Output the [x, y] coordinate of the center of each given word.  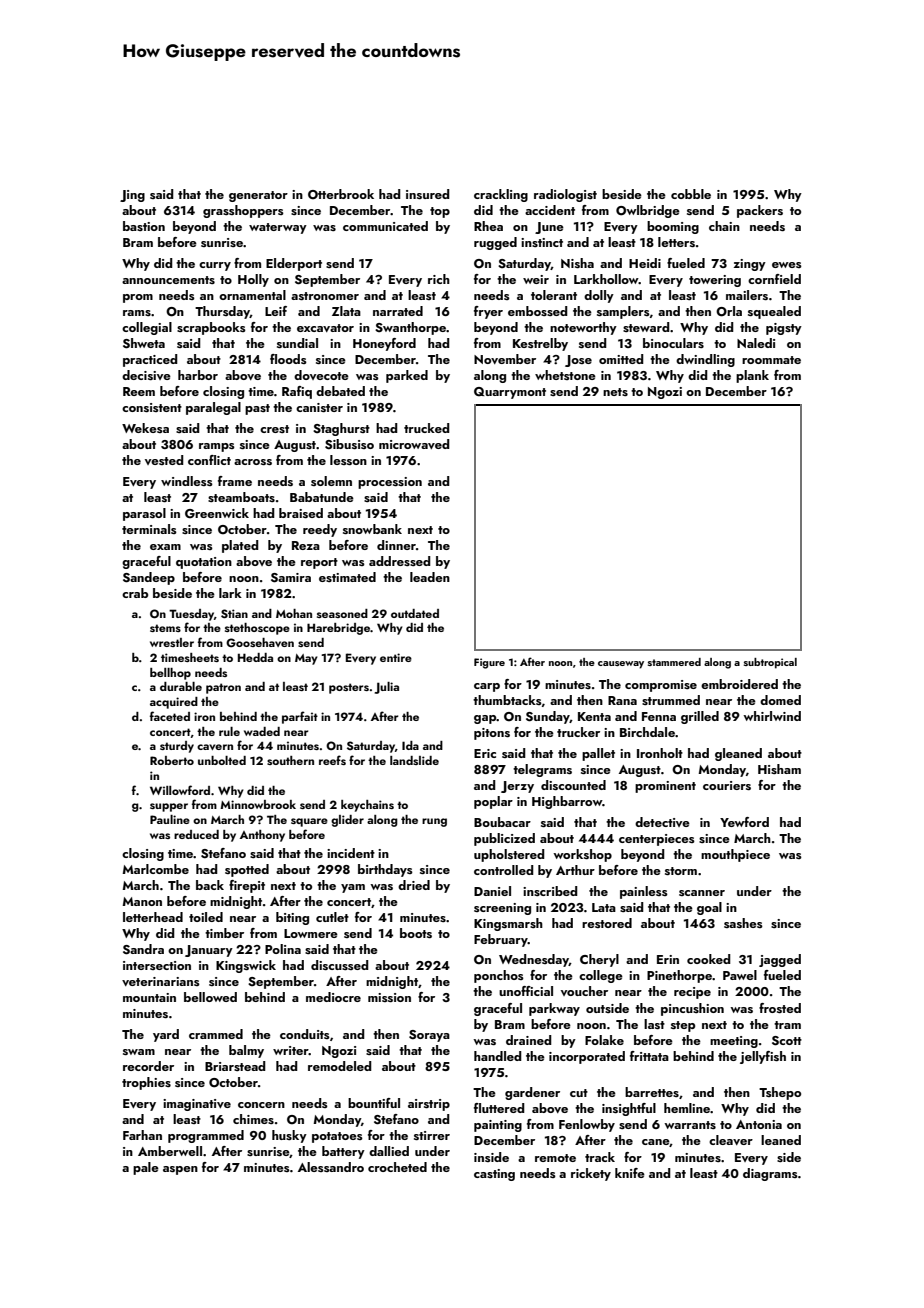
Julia [387, 688]
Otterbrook [341, 194]
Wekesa [145, 428]
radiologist [565, 195]
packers [760, 211]
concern [261, 1105]
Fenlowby [587, 1125]
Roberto [172, 760]
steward [646, 327]
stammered [674, 662]
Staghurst [341, 429]
